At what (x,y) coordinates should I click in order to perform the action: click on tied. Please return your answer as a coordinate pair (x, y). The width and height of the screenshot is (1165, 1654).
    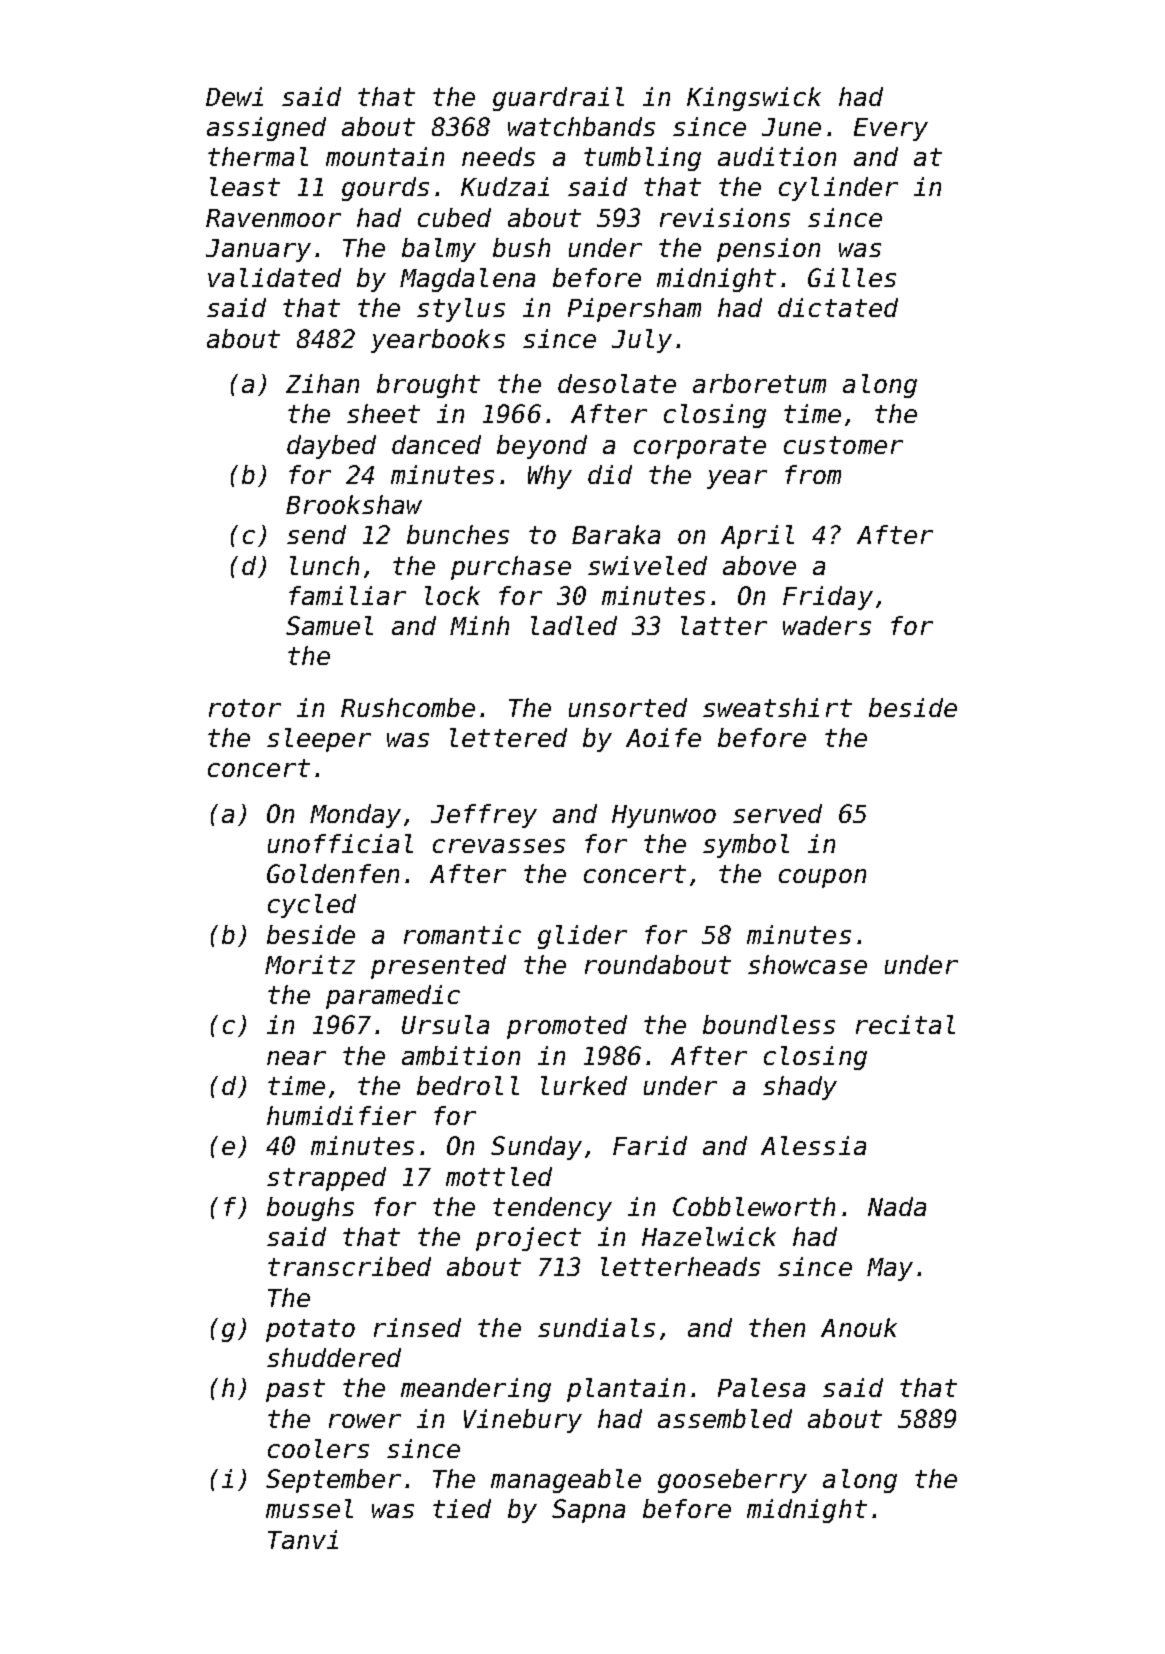
    Looking at the image, I should click on (462, 1508).
